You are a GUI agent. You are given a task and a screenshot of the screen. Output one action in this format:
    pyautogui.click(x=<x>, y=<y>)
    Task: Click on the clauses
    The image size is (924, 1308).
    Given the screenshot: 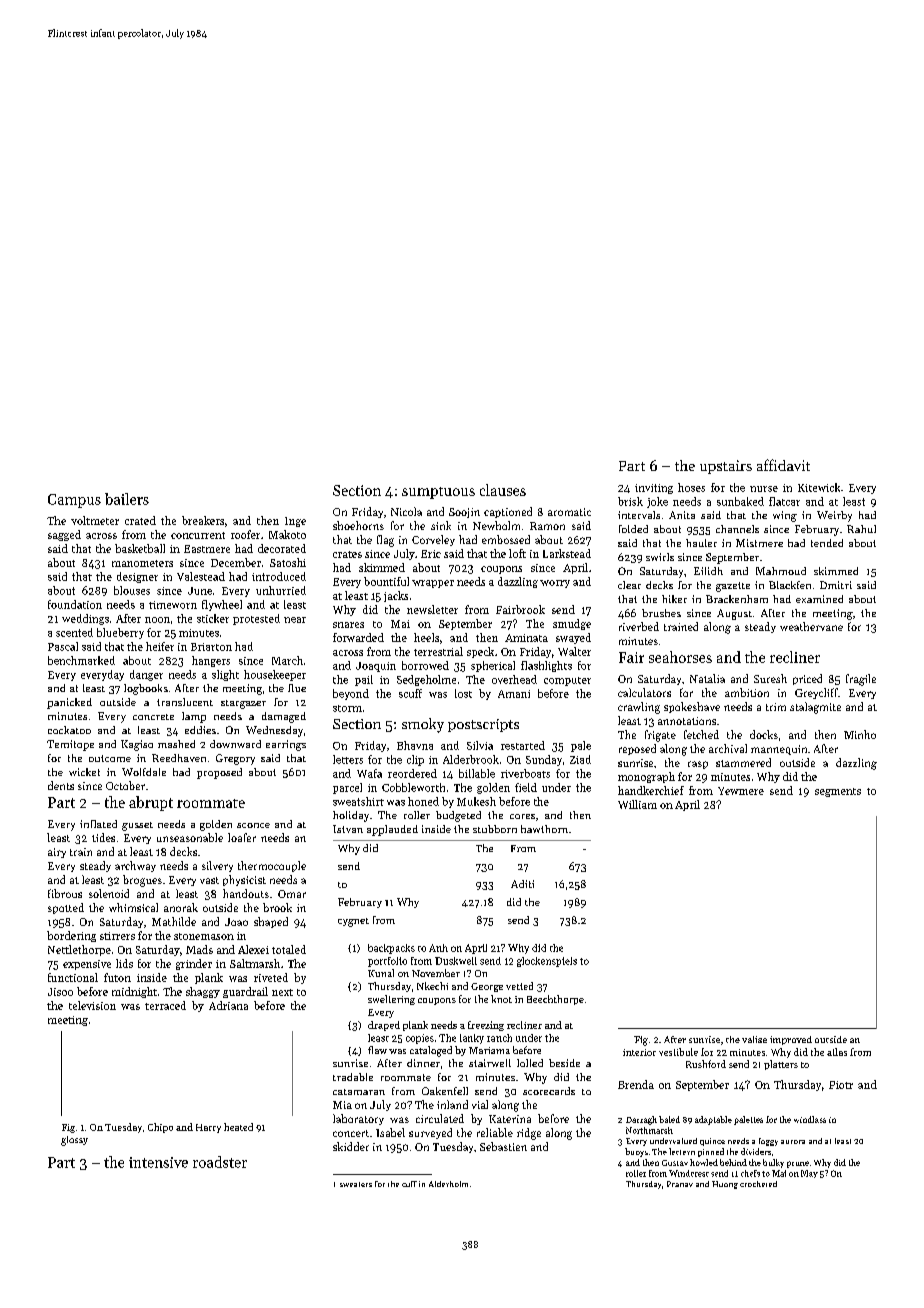 What is the action you would take?
    pyautogui.click(x=503, y=490)
